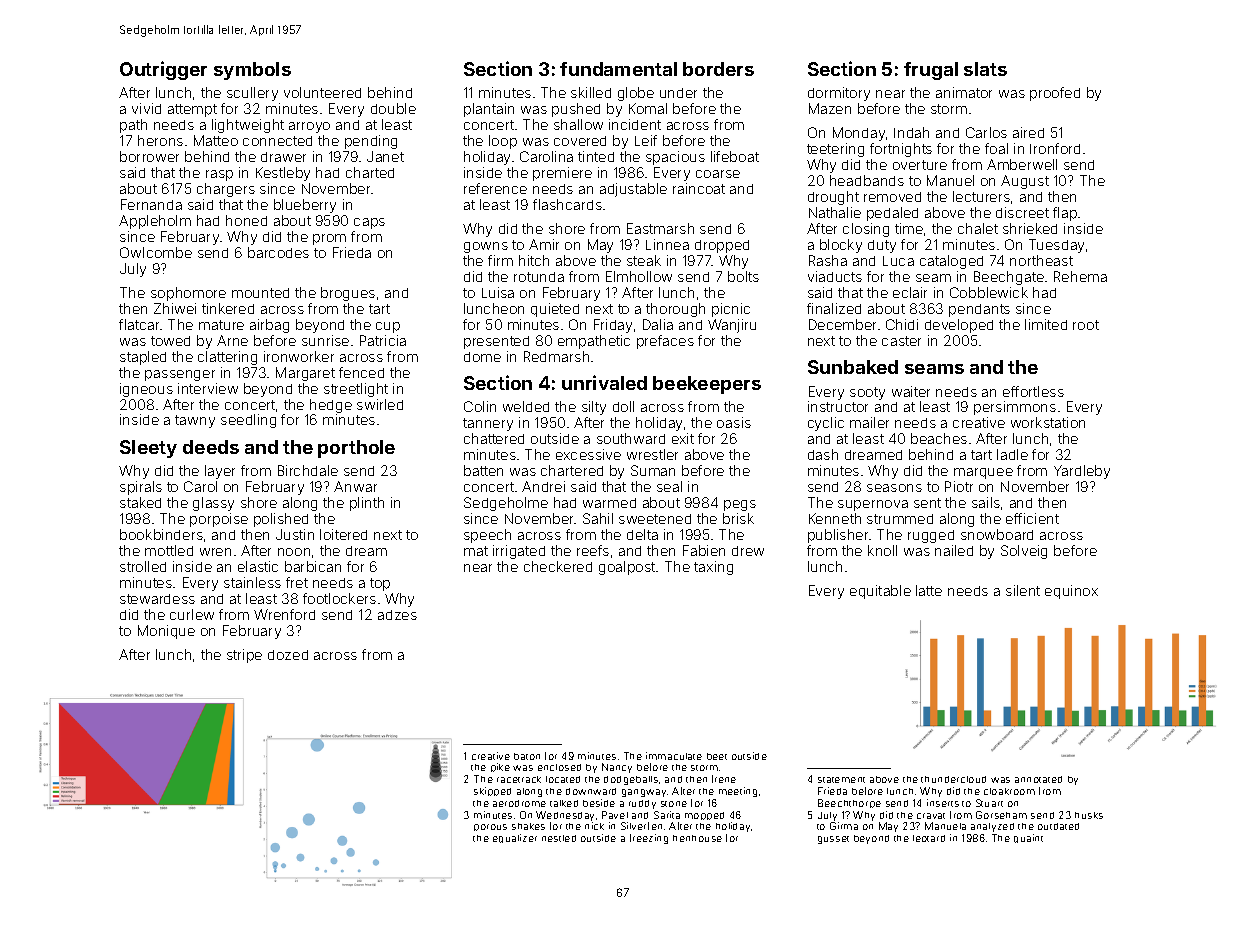 The width and height of the screenshot is (1233, 952). I want to click on pike, so click(500, 767).
